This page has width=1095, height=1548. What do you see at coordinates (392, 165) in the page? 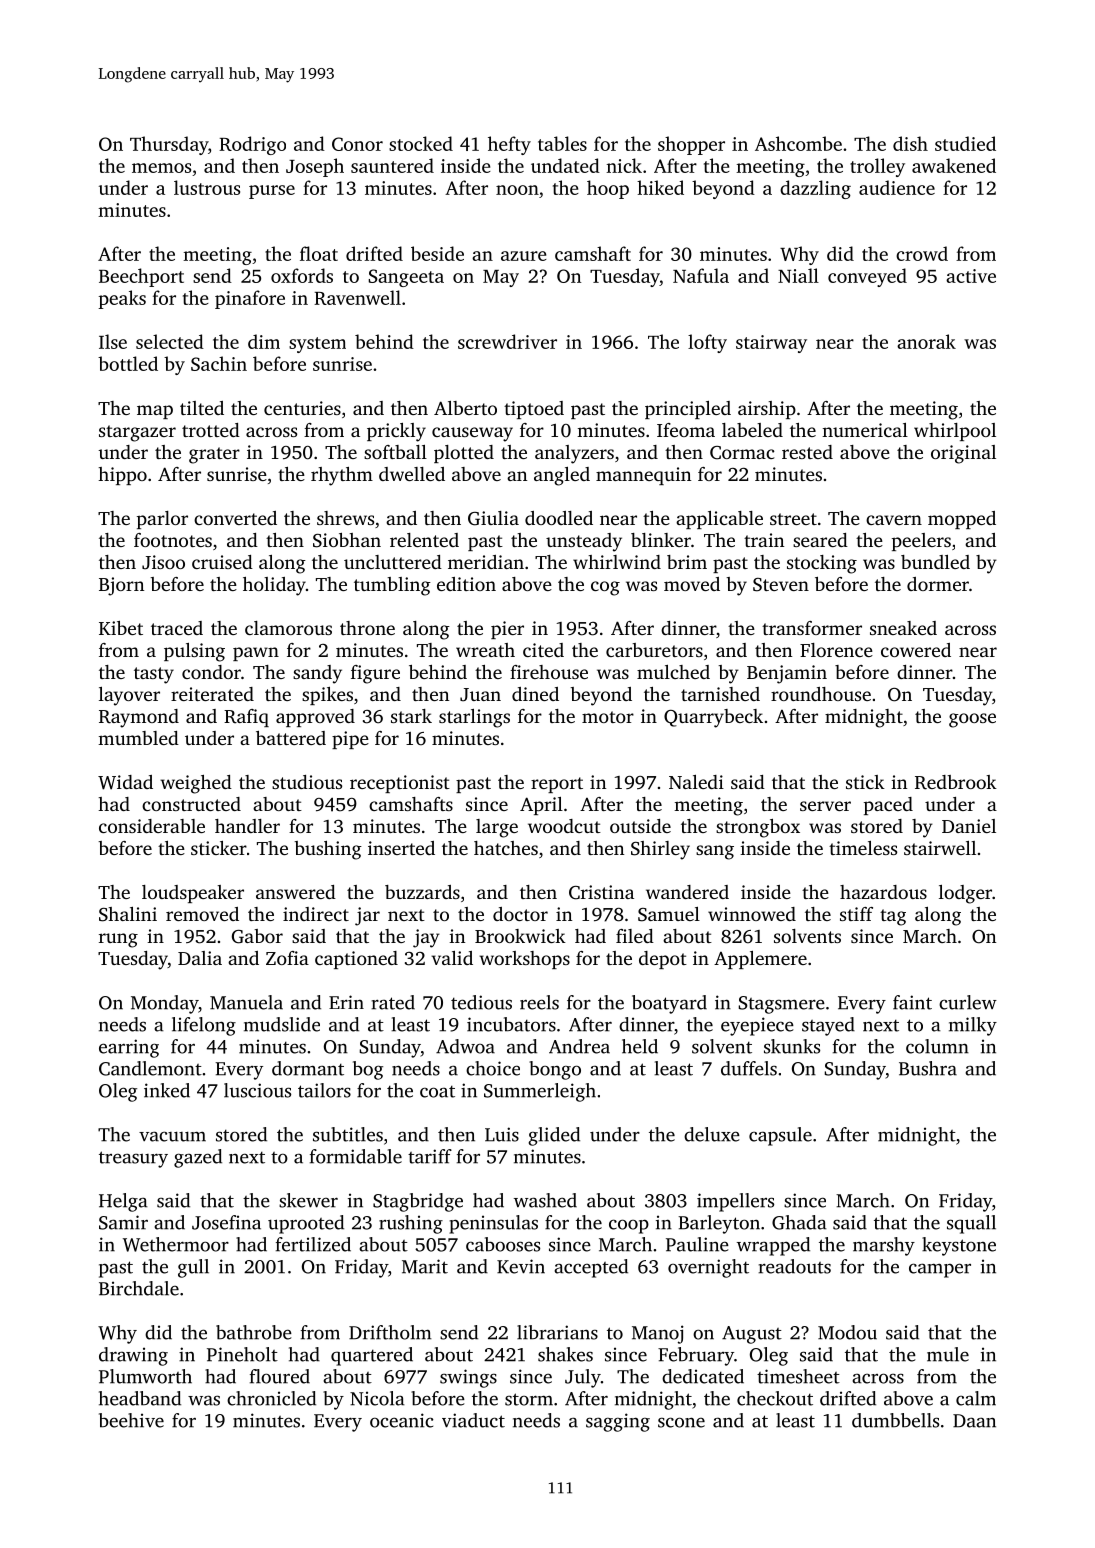
I see `sauntered` at bounding box center [392, 165].
